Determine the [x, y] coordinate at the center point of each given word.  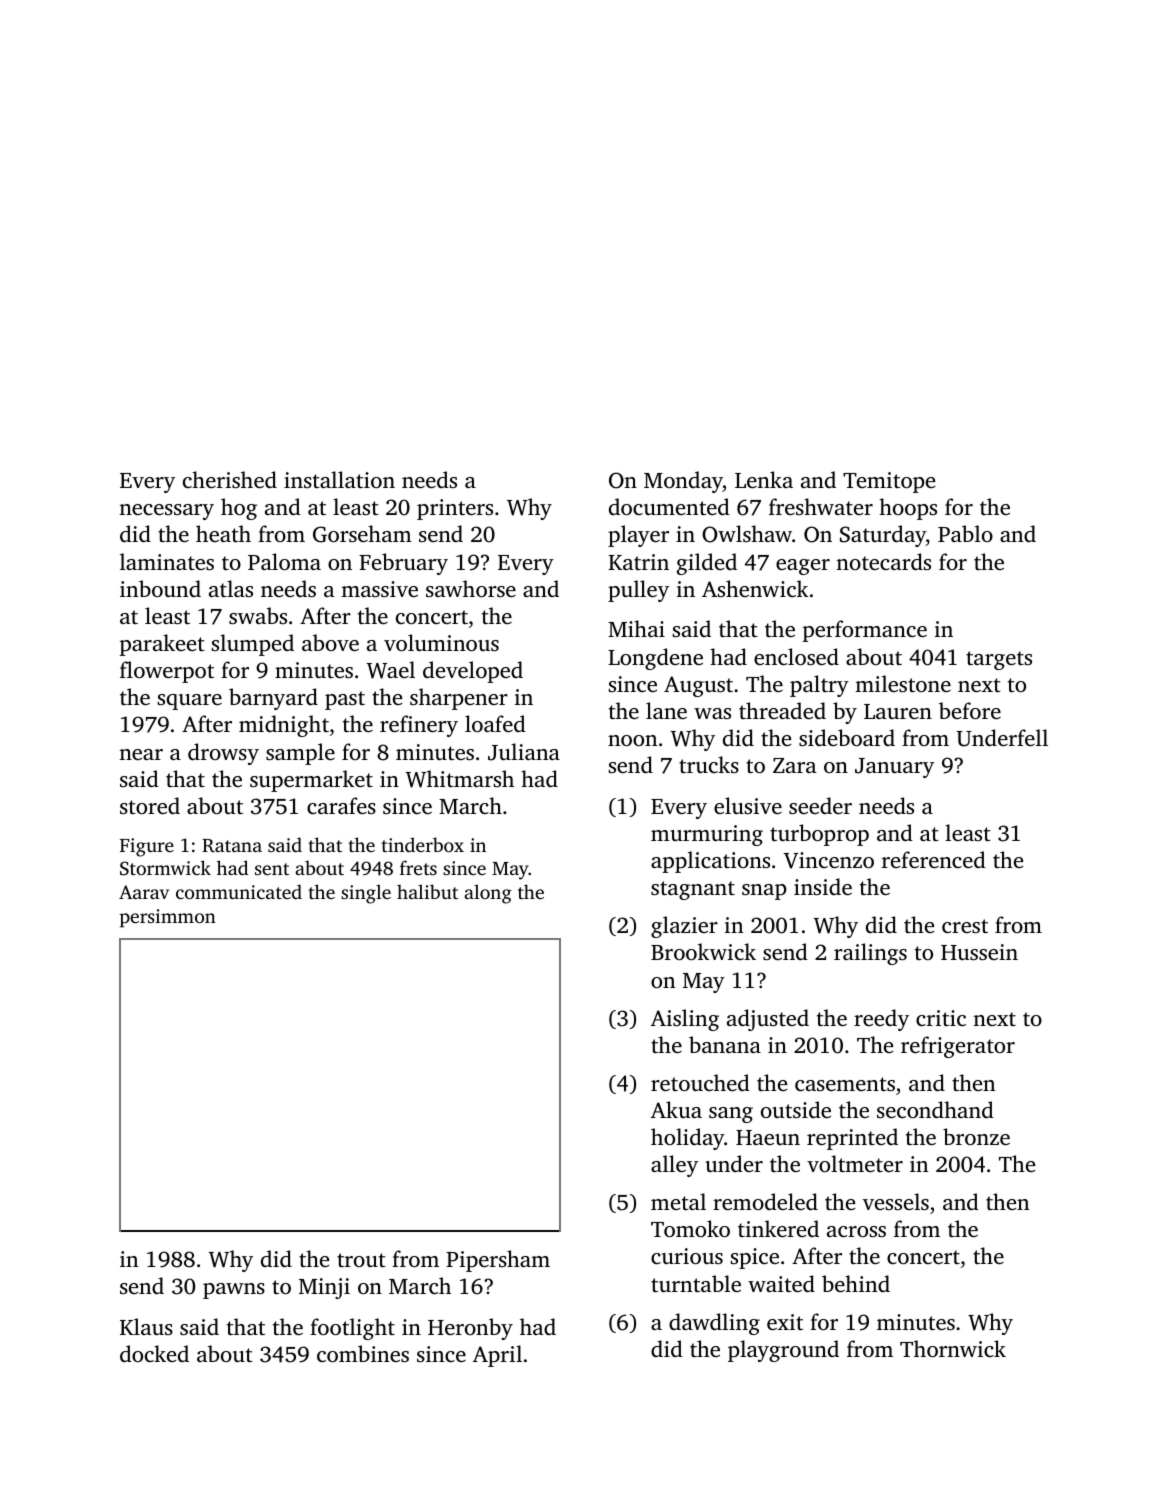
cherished [230, 479]
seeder [820, 805]
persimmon [168, 918]
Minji [324, 1288]
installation [339, 479]
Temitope [889, 482]
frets [418, 867]
